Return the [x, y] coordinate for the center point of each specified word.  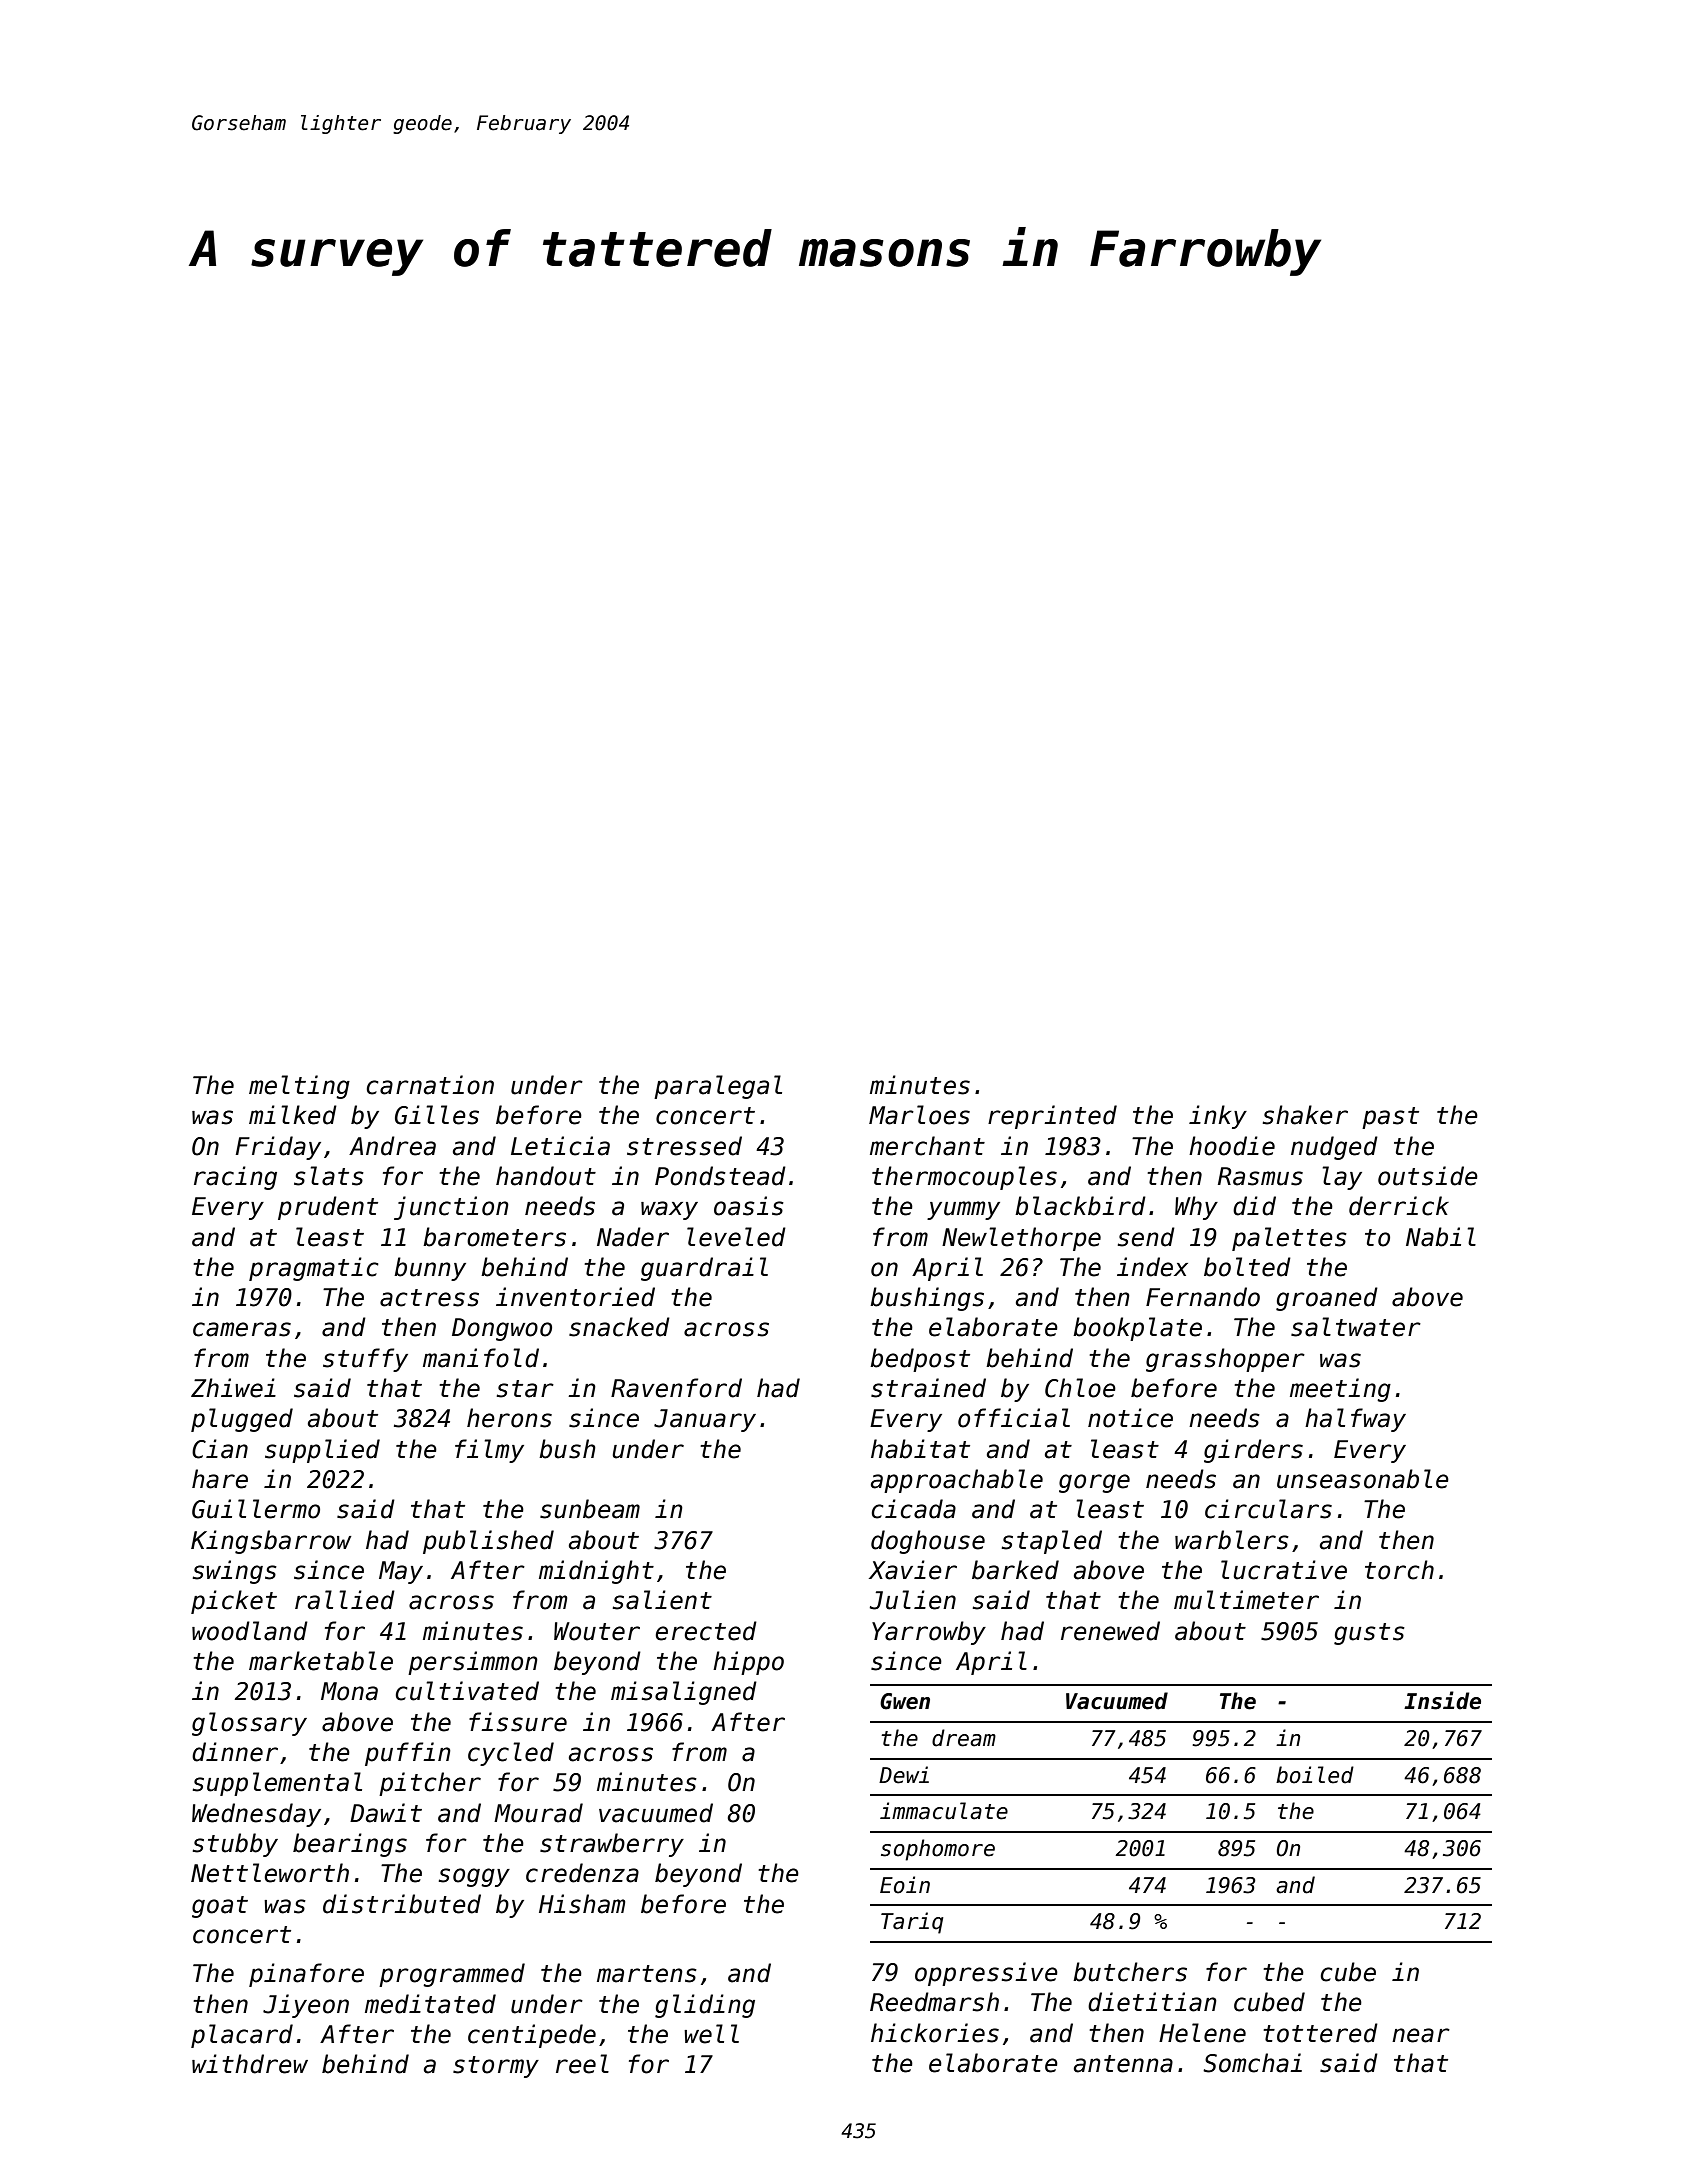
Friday [278, 1148]
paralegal [718, 1087]
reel [582, 2064]
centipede [532, 2036]
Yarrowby [929, 1633]
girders [1253, 1451]
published [488, 1542]
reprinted [1052, 1117]
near [1421, 2035]
